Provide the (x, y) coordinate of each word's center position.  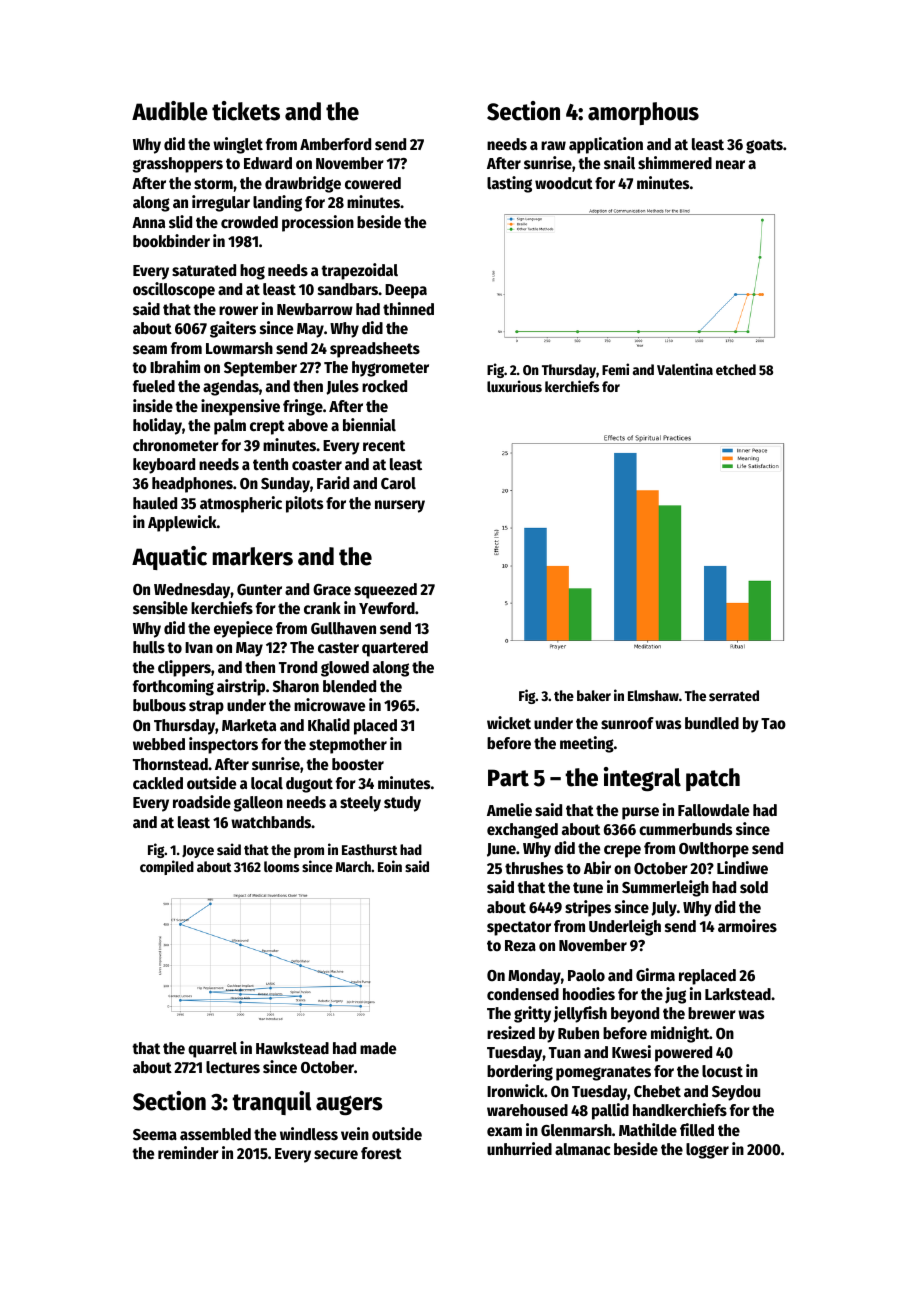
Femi (615, 369)
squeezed (385, 591)
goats (764, 146)
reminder (188, 1153)
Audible (170, 111)
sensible (160, 608)
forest (381, 1153)
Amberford (335, 144)
